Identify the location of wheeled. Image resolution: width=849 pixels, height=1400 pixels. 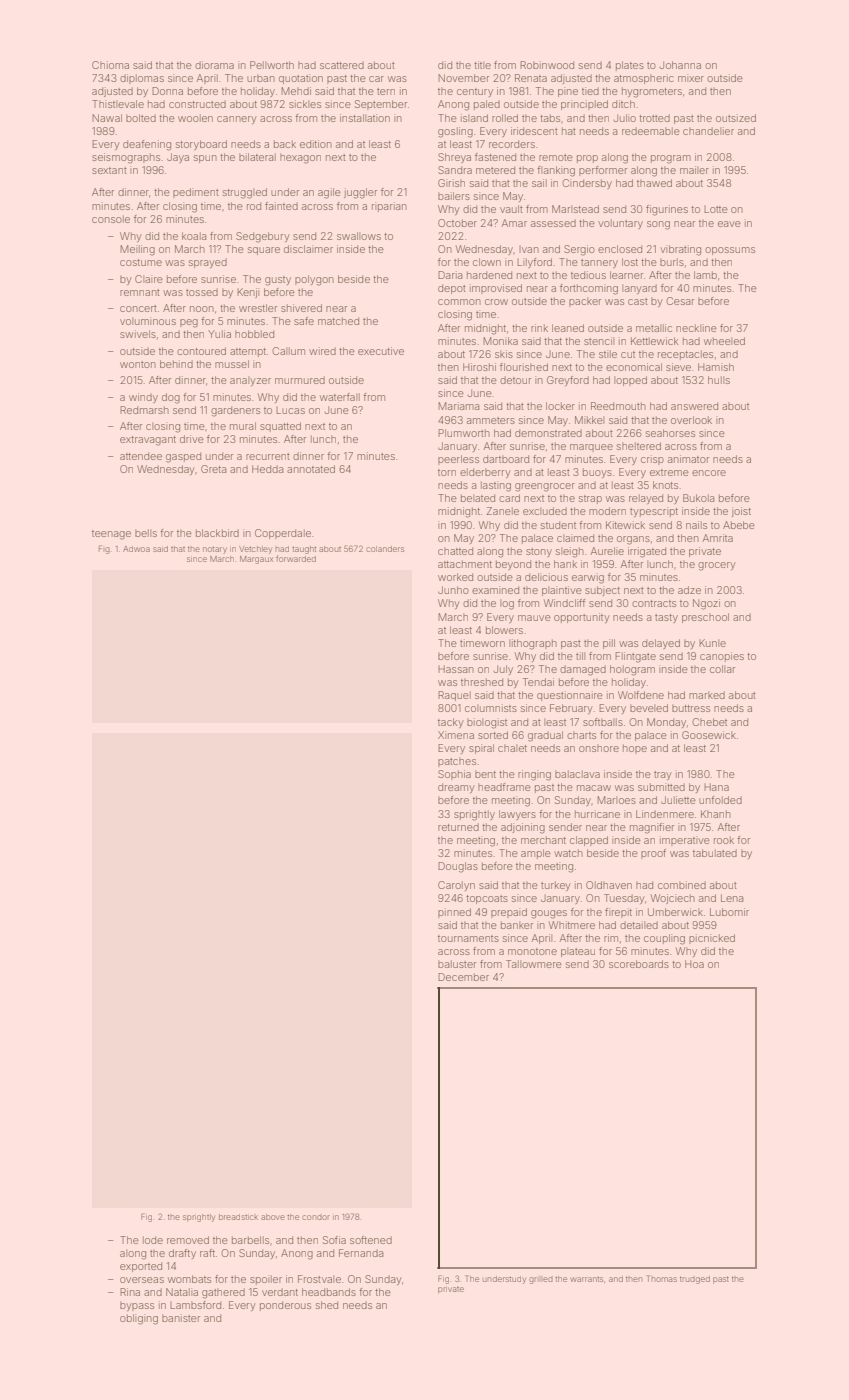
(724, 341).
